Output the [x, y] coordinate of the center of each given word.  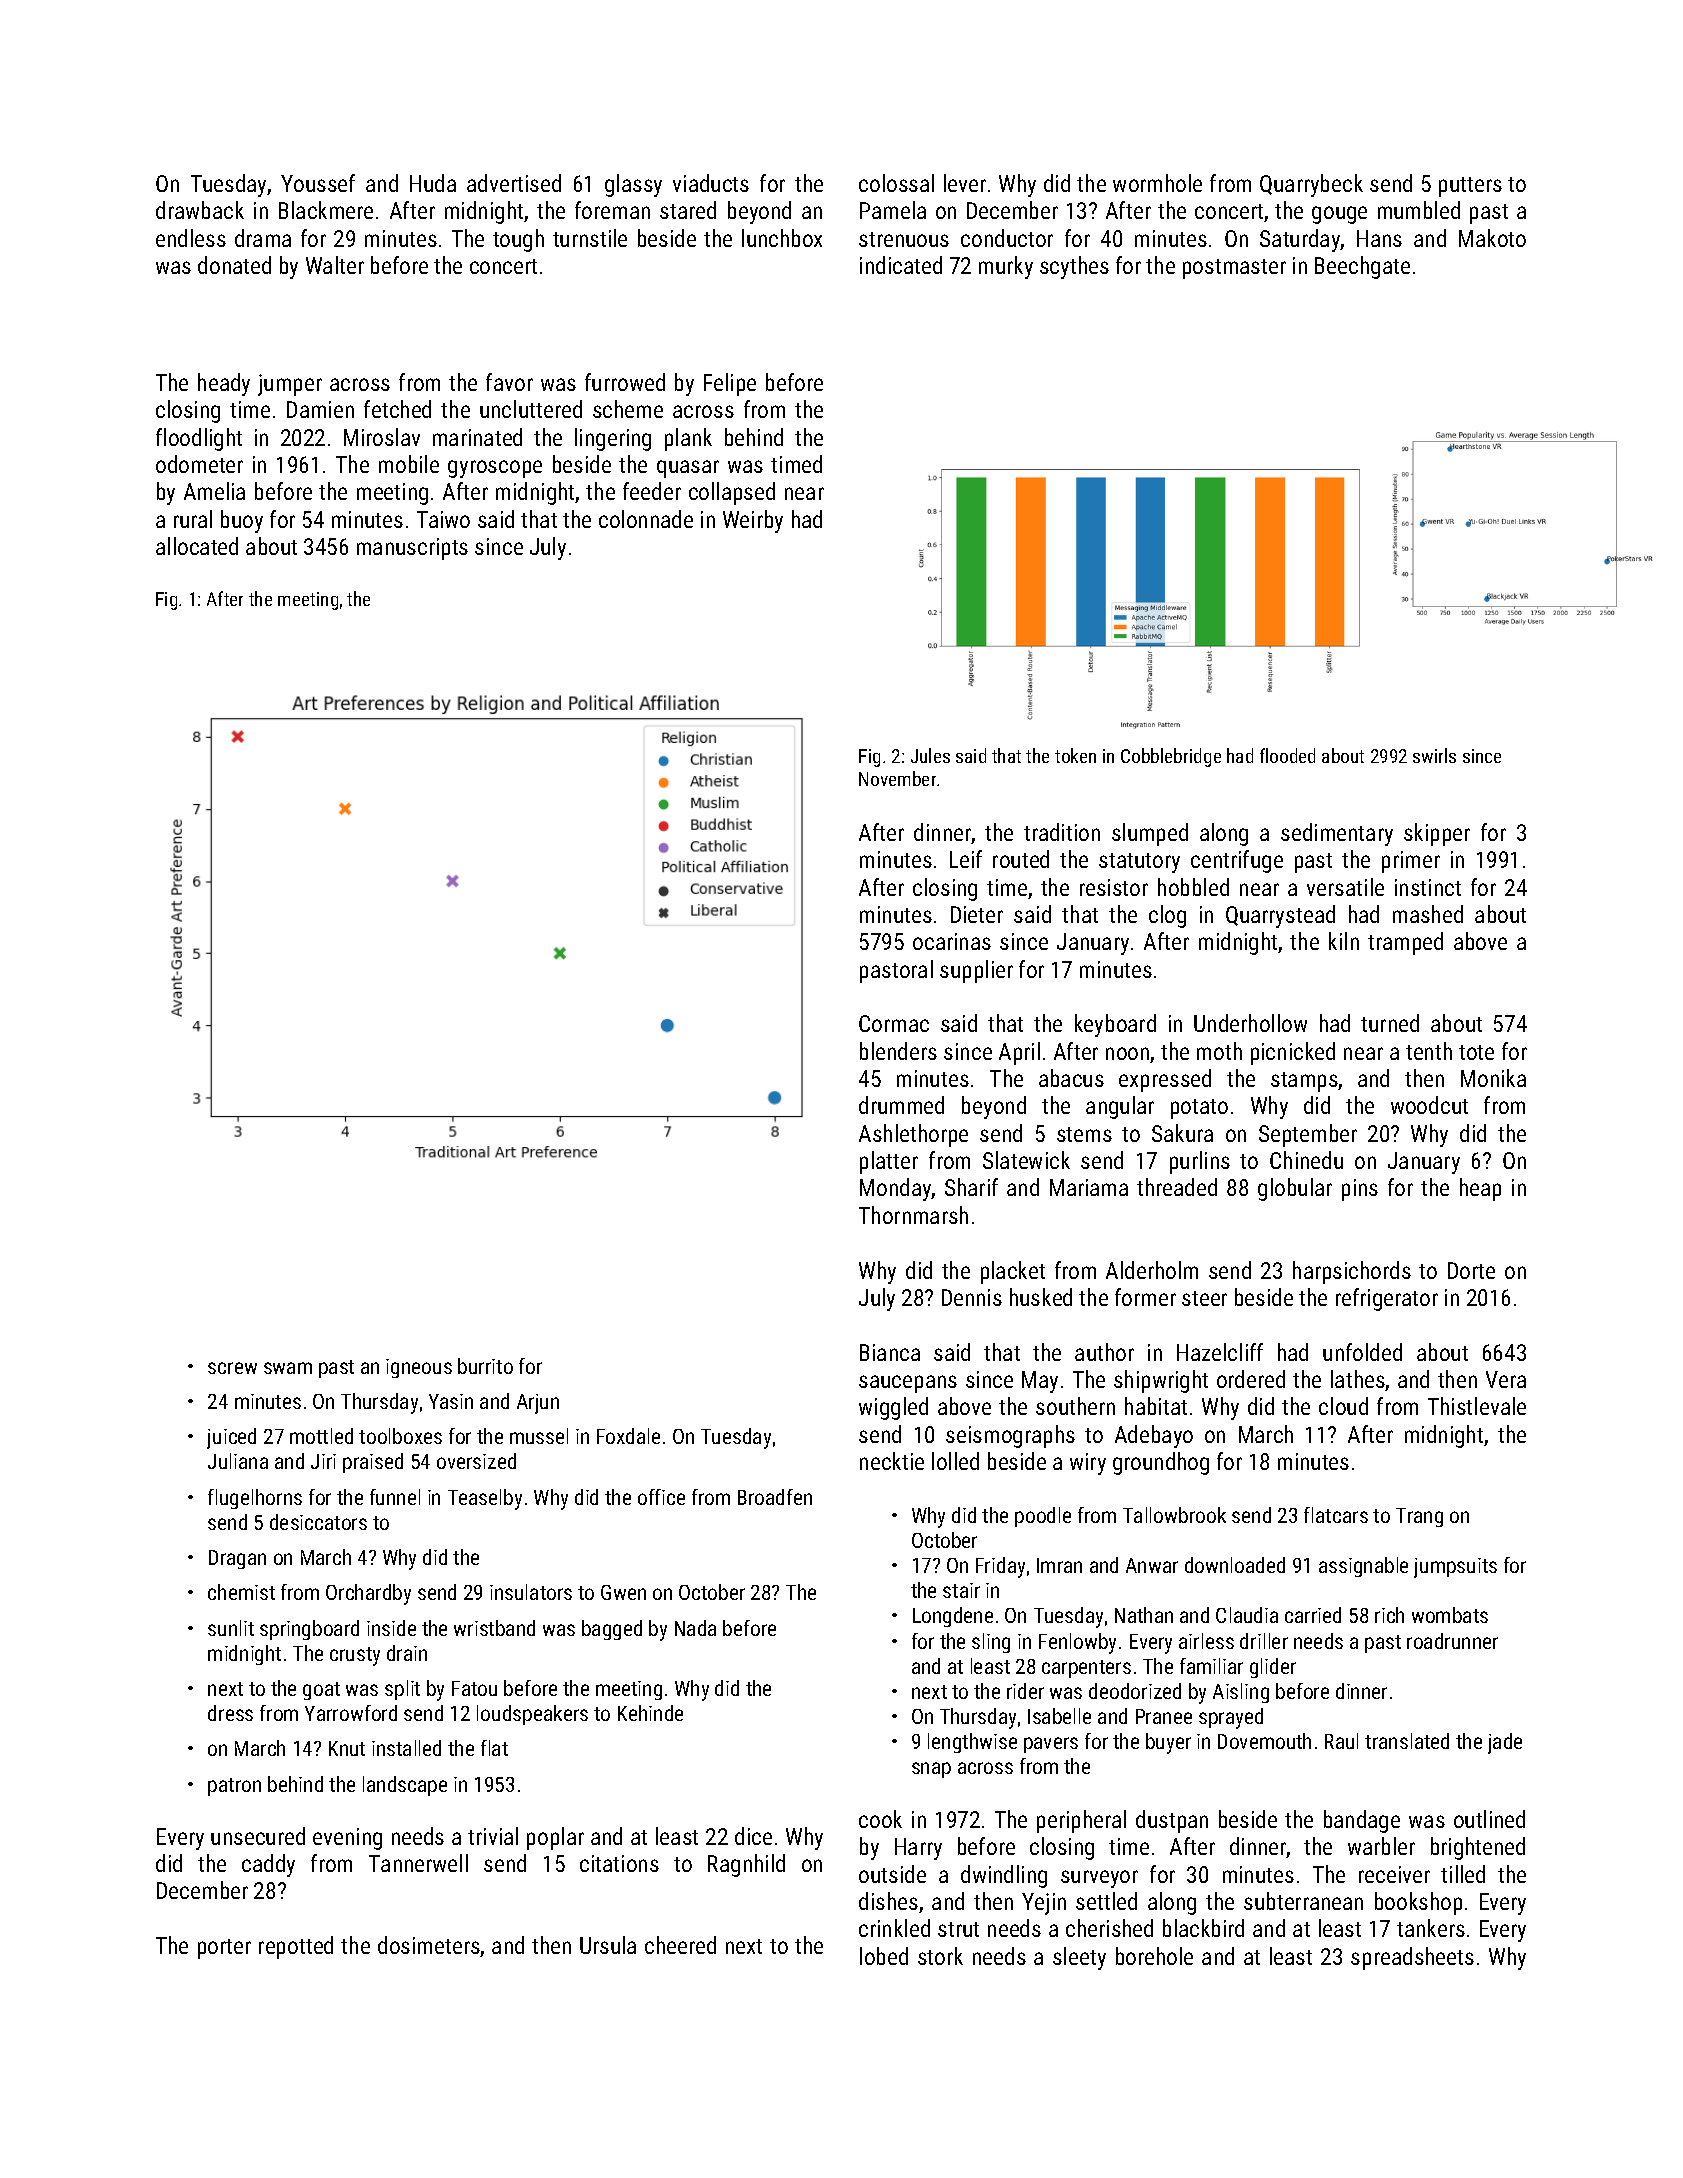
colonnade [646, 519]
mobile [409, 464]
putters [1470, 187]
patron [234, 1787]
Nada [695, 1628]
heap [1480, 1189]
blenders [898, 1051]
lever [965, 183]
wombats [1450, 1615]
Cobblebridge [1171, 757]
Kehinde [650, 1713]
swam [288, 1368]
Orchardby [368, 1594]
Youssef [318, 183]
